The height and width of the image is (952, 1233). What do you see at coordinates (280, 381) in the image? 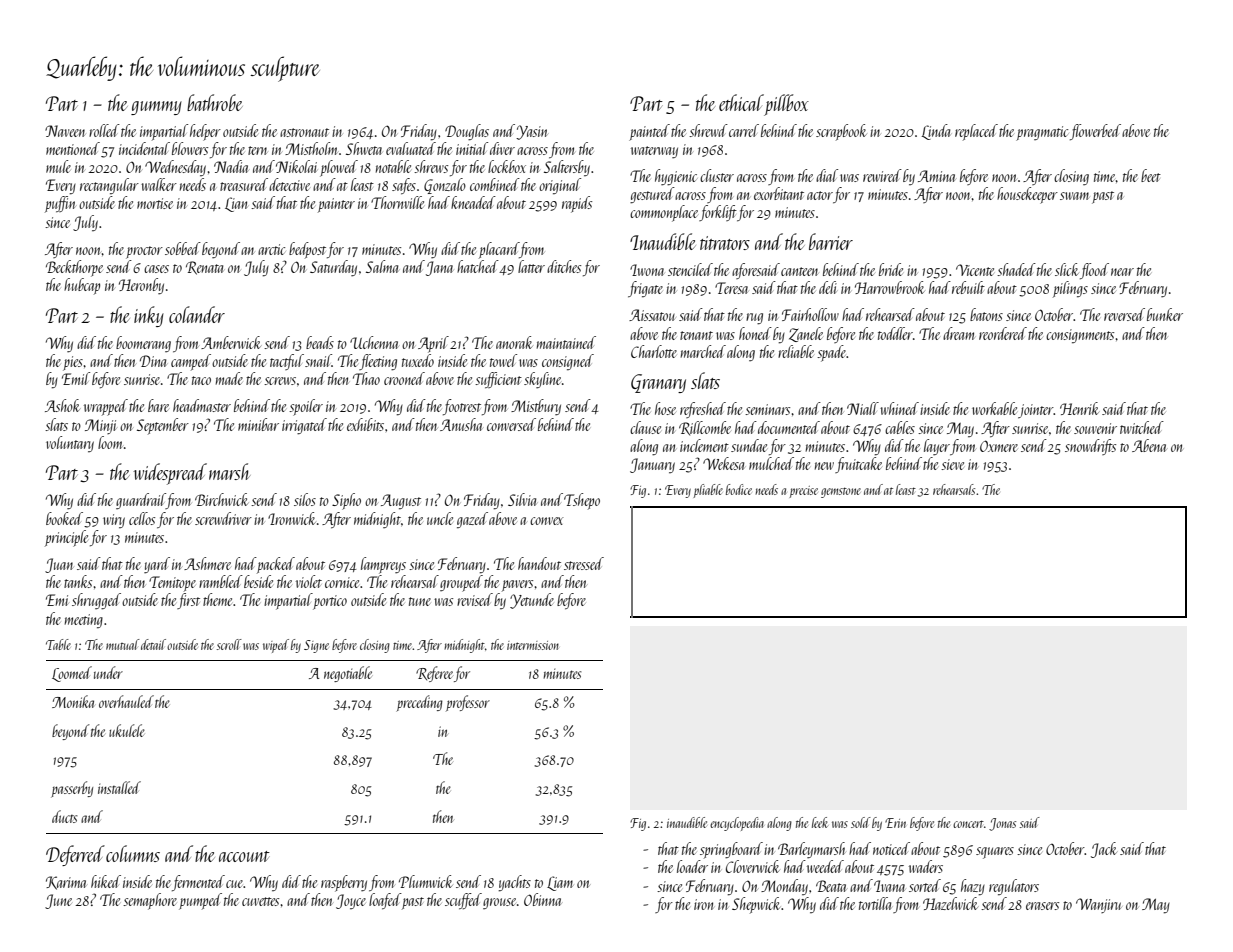
I see `screws` at bounding box center [280, 381].
